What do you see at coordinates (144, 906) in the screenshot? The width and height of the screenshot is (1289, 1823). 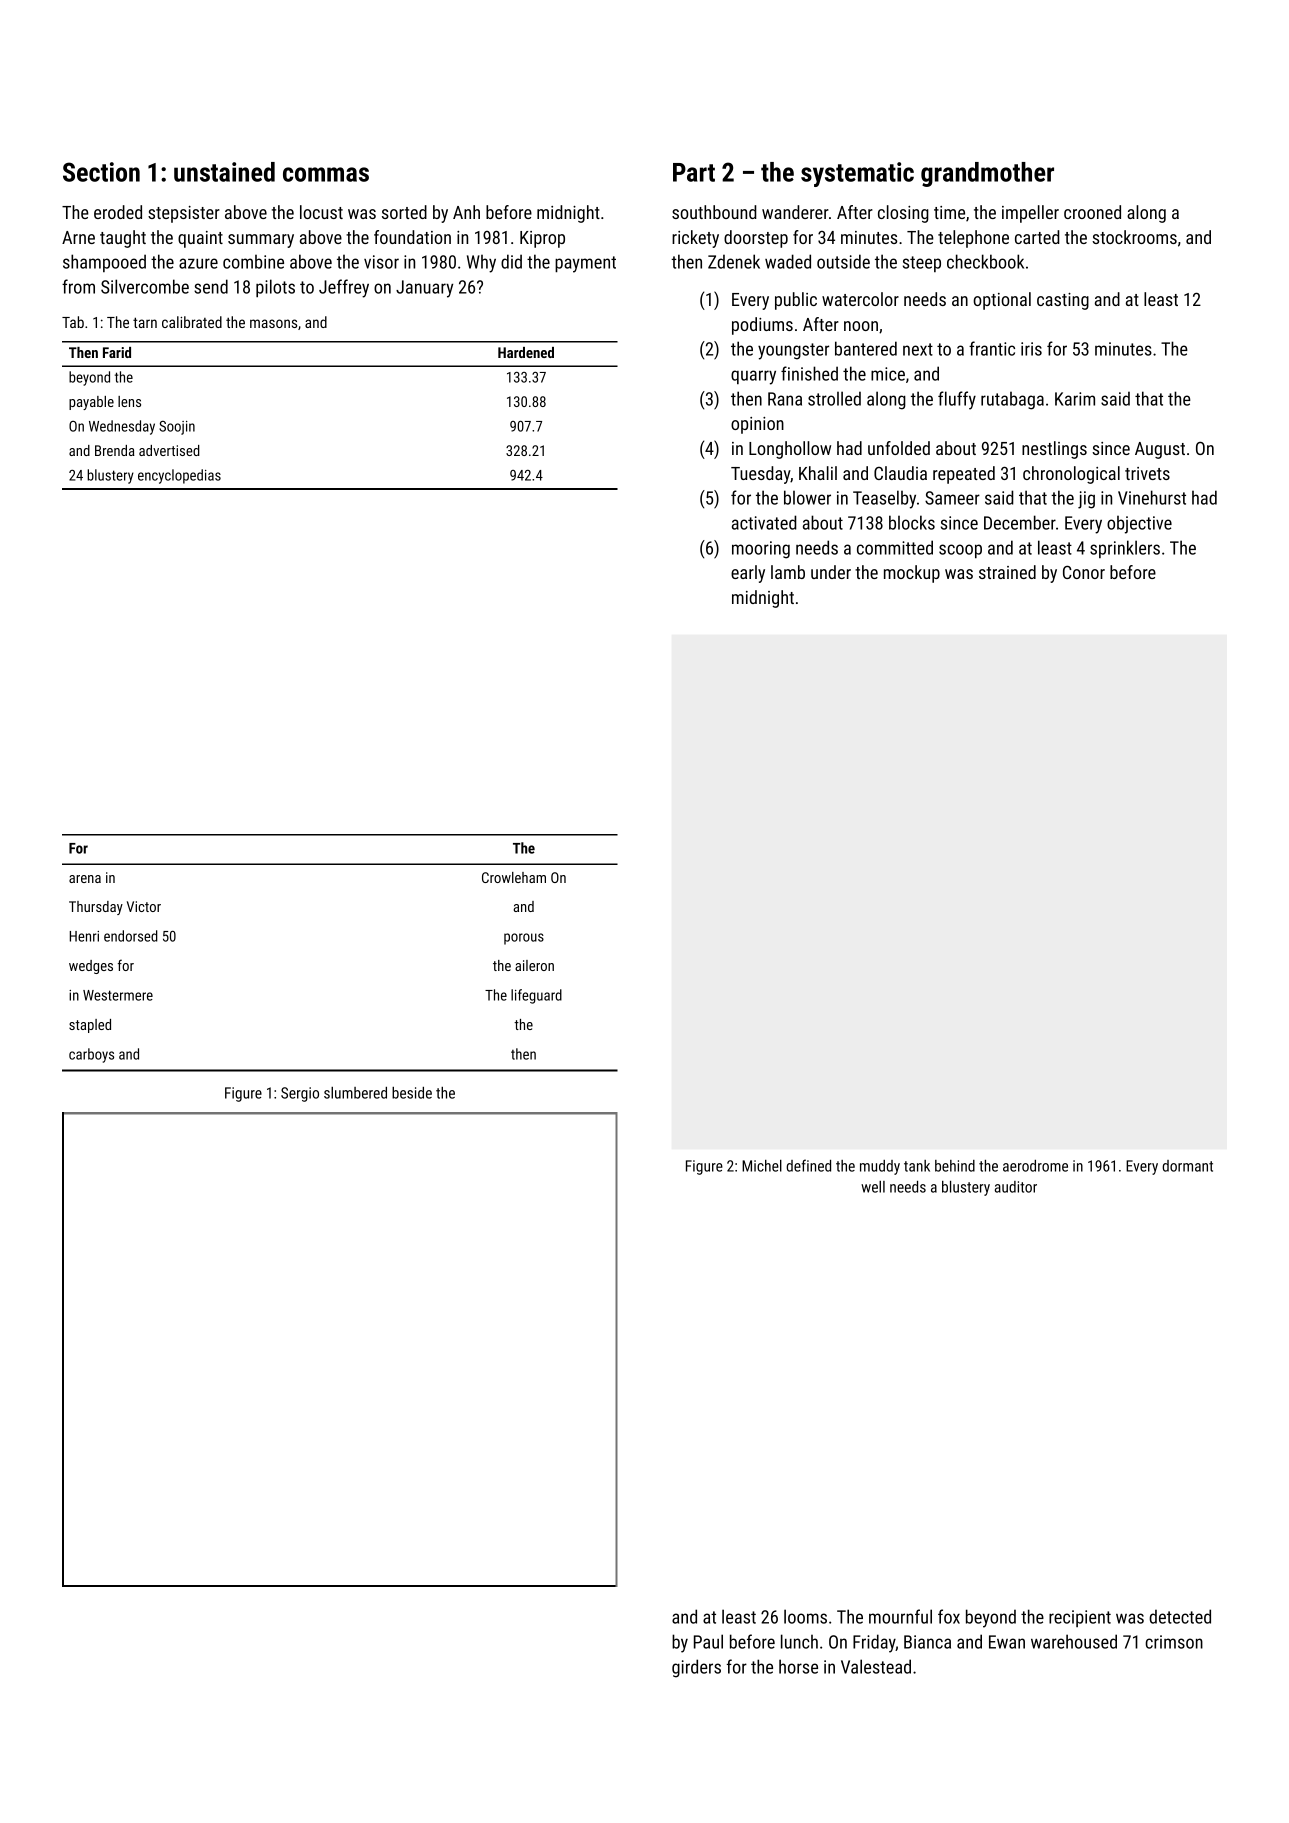 I see `Victor` at bounding box center [144, 906].
